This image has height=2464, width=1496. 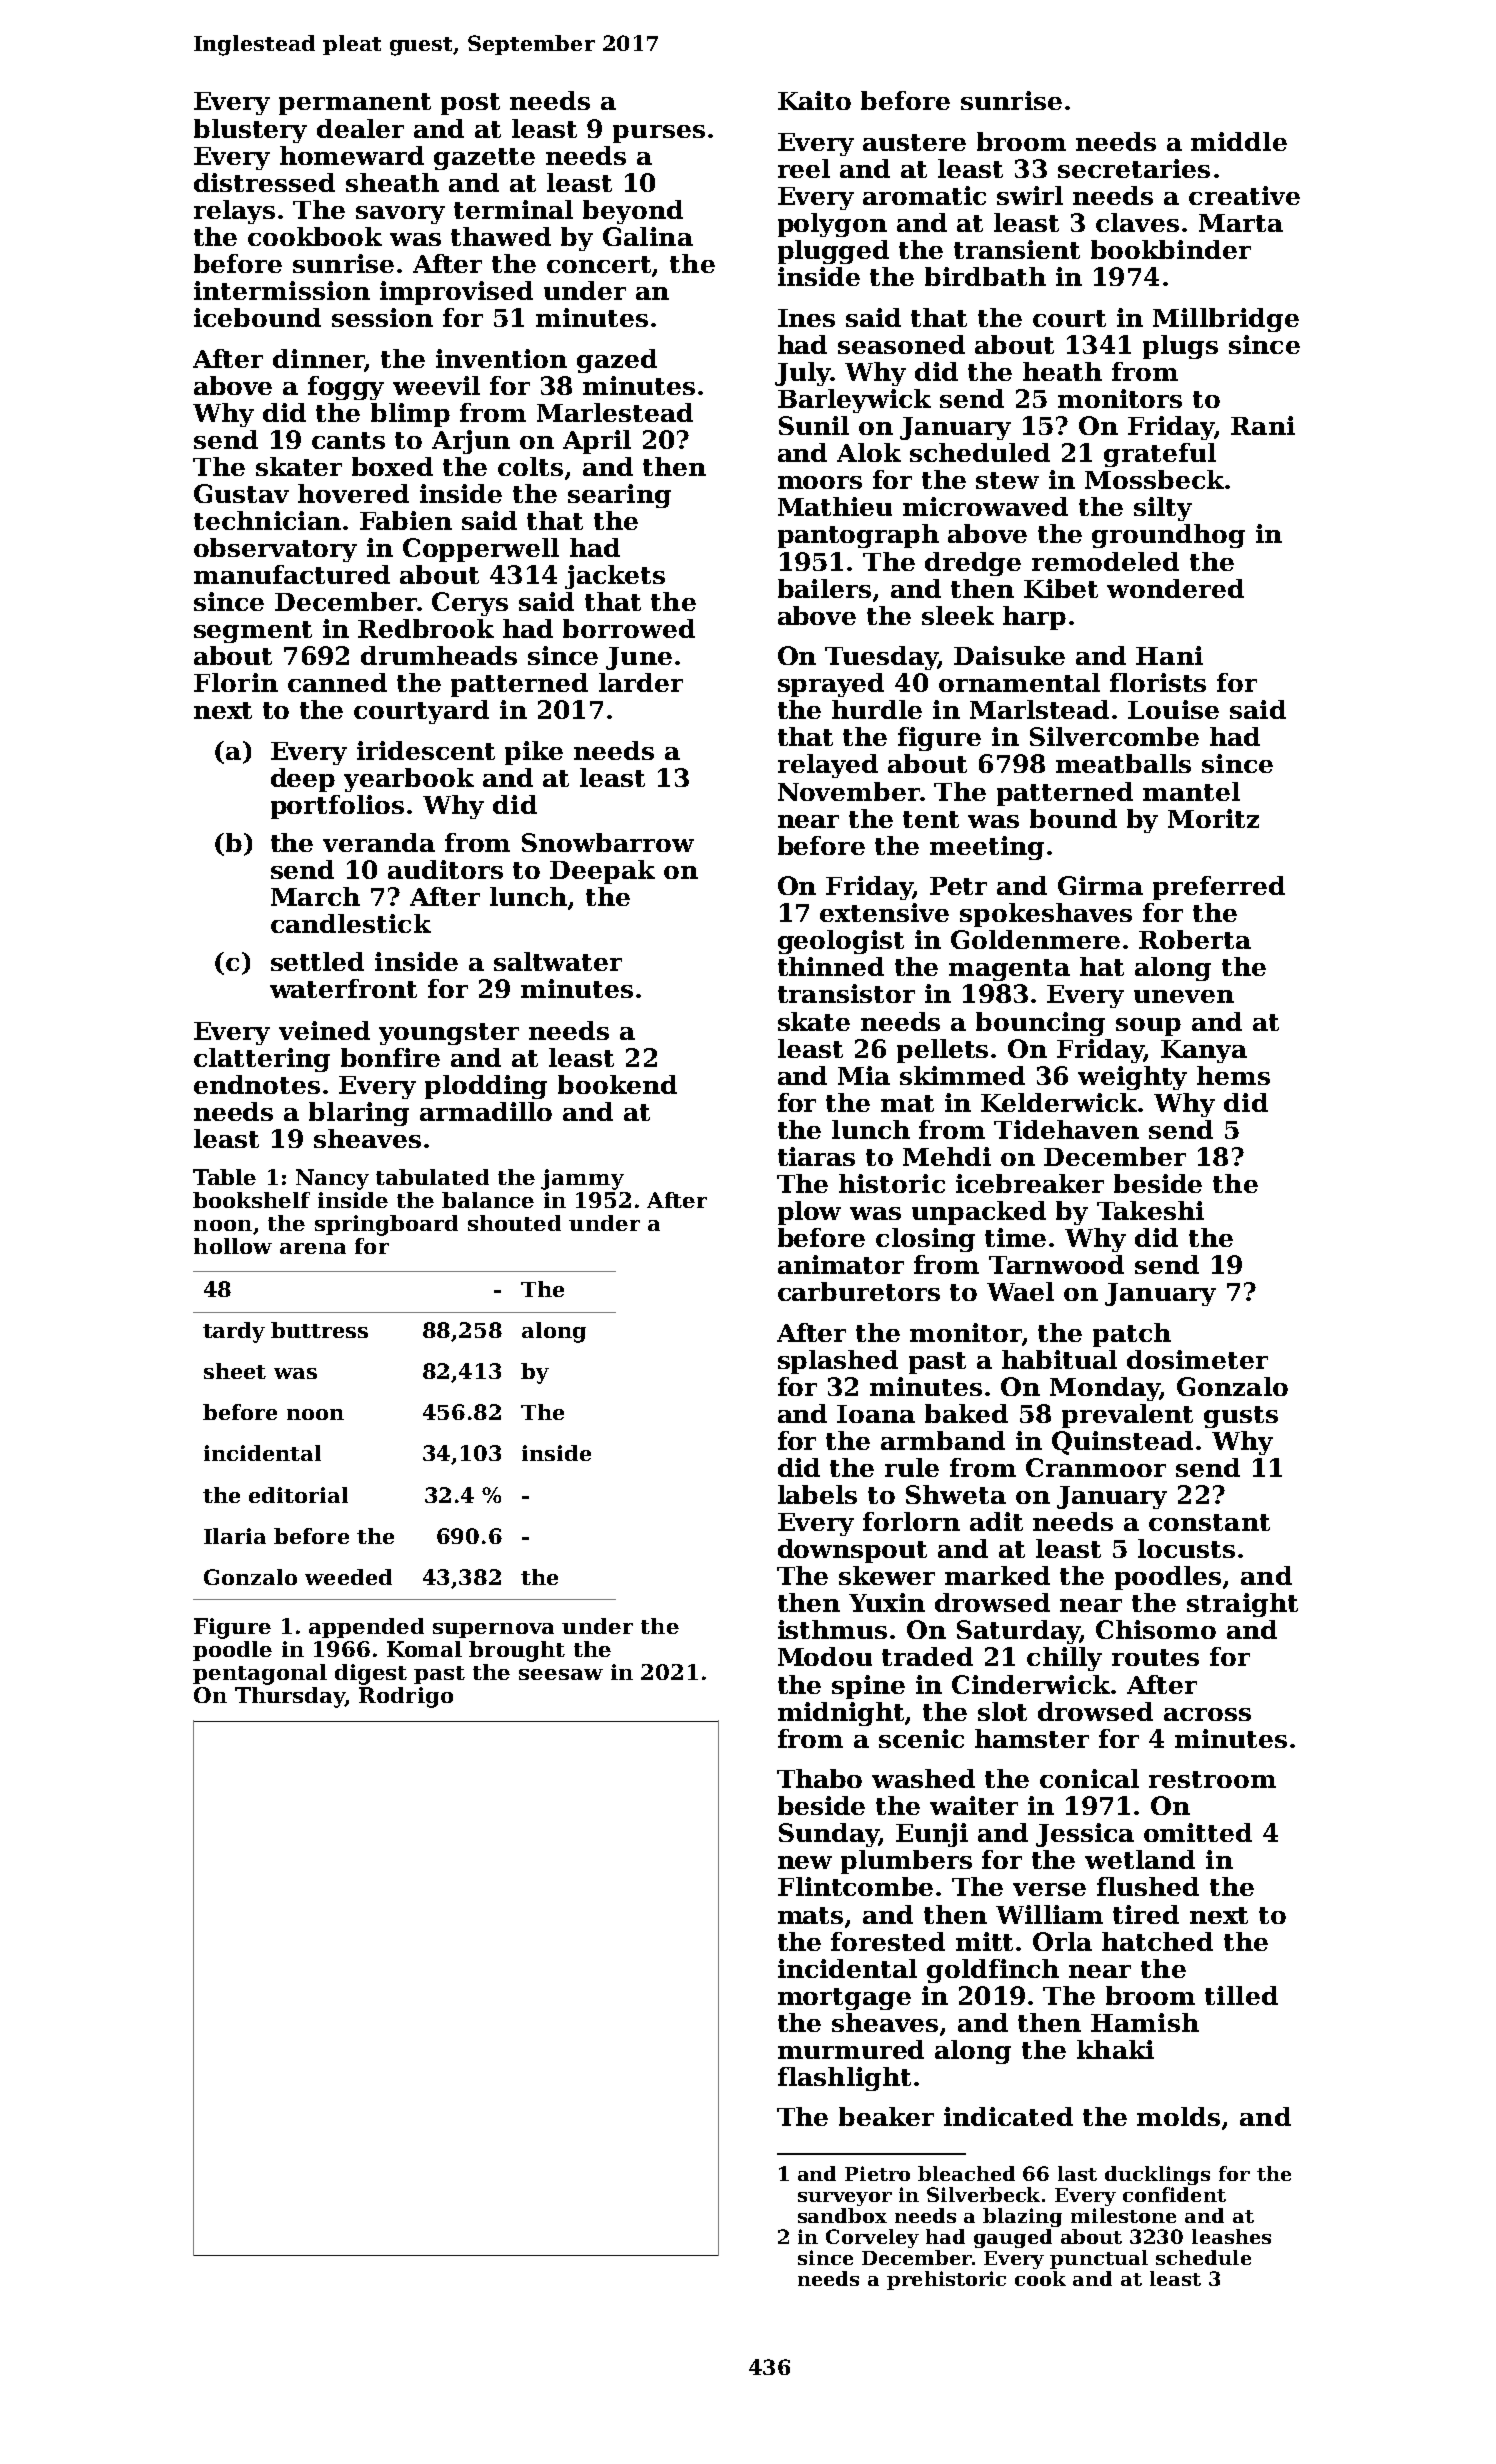 What do you see at coordinates (513, 209) in the image?
I see `terminal` at bounding box center [513, 209].
